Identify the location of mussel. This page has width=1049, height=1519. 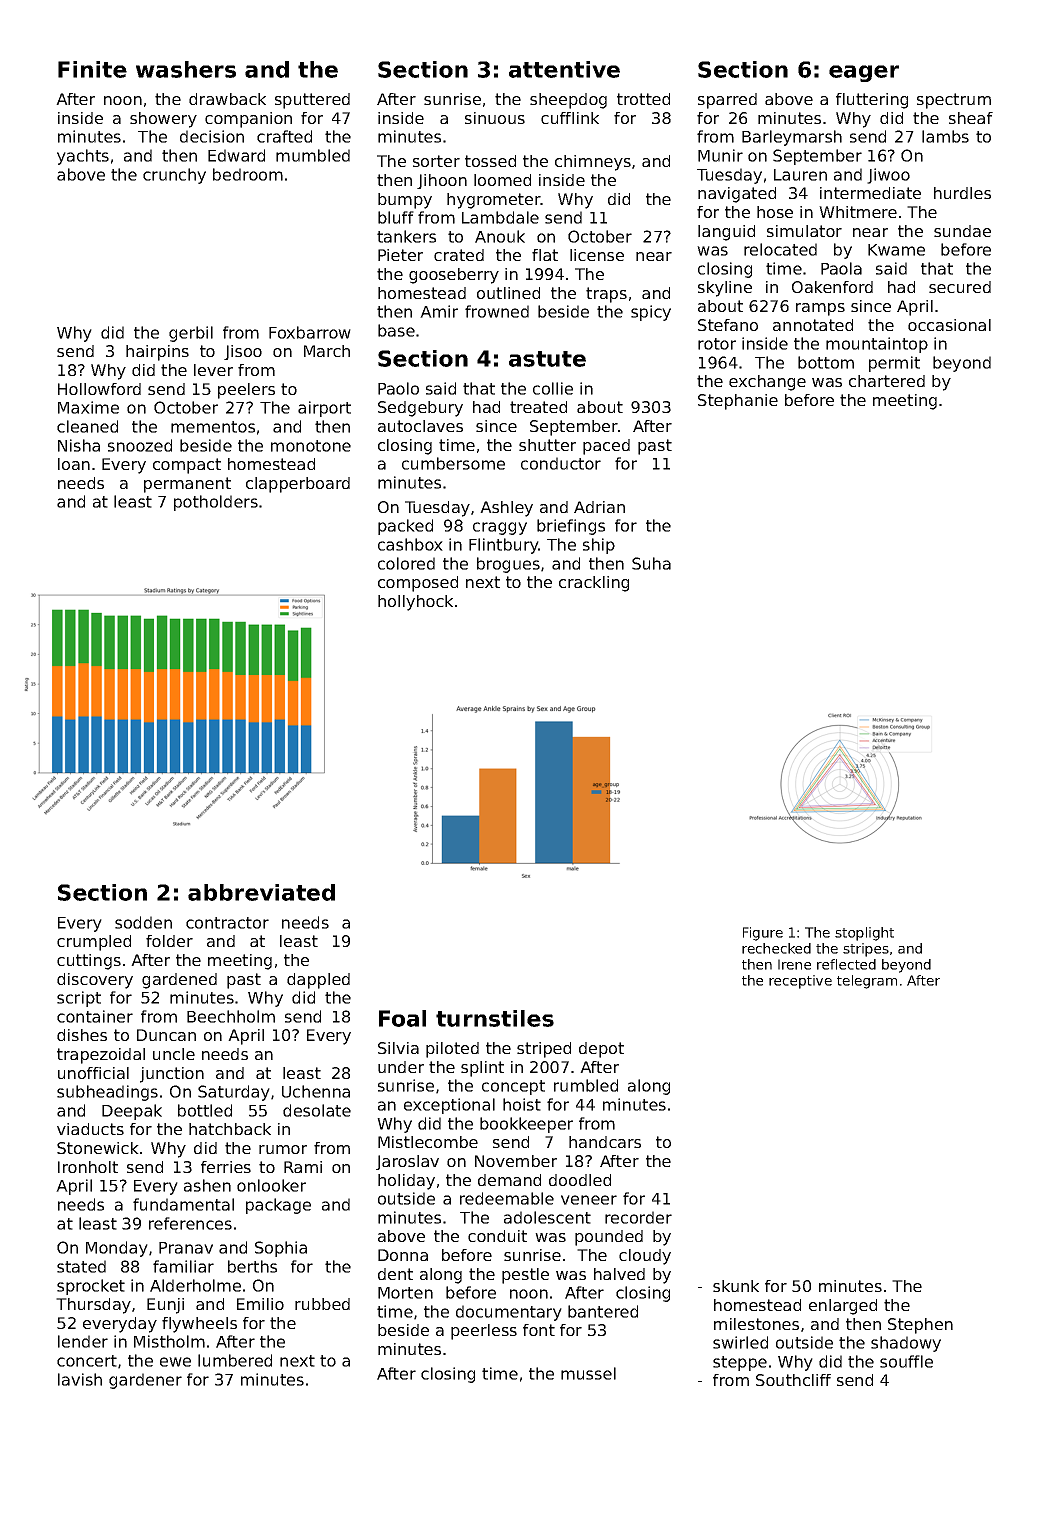
(588, 1373).
